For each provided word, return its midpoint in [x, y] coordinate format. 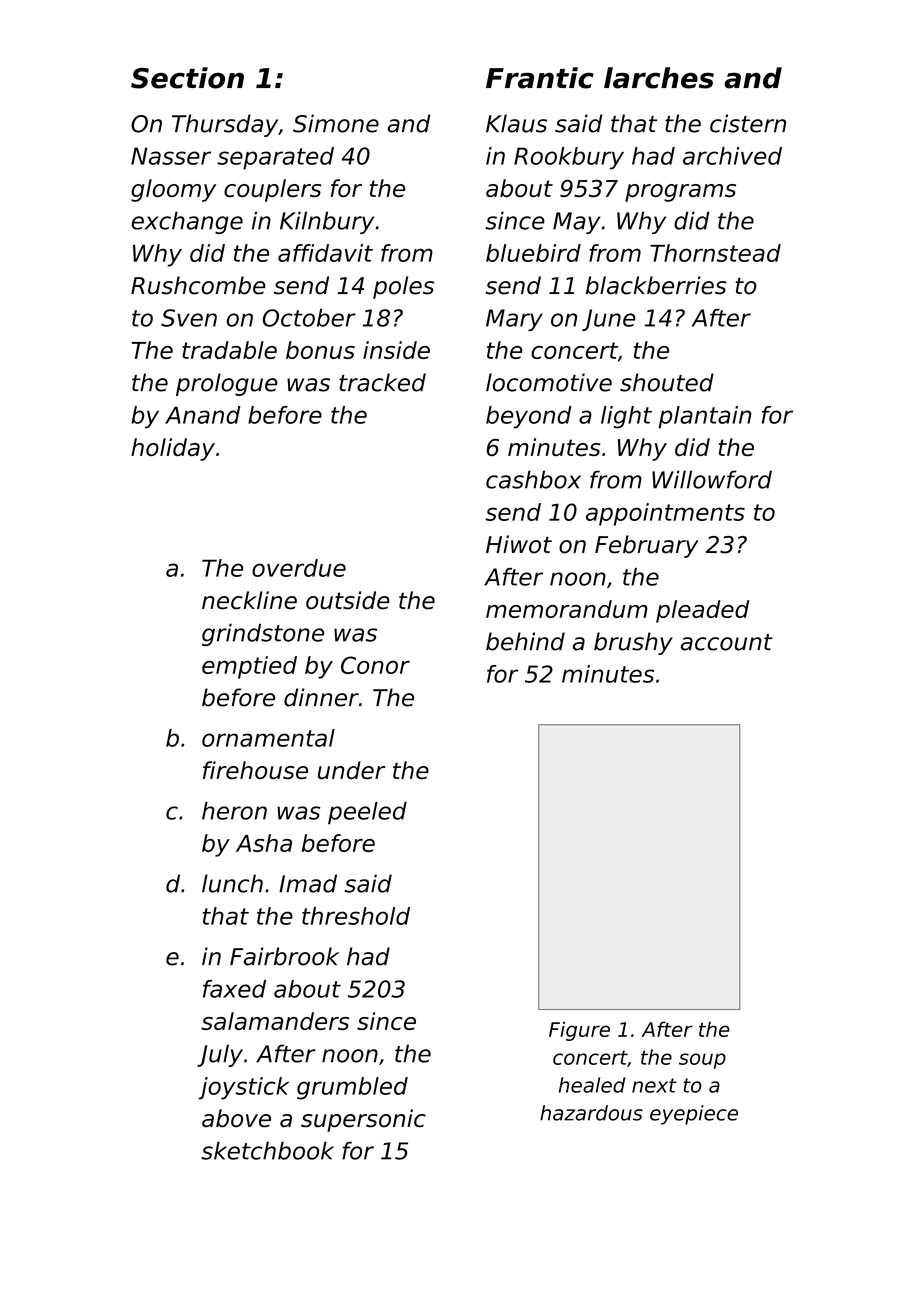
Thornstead [715, 253]
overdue [299, 568]
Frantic [540, 78]
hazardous [591, 1113]
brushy [633, 643]
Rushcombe [198, 285]
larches [659, 78]
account [727, 642]
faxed [234, 989]
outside [348, 600]
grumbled [352, 1088]
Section [187, 78]
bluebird [533, 253]
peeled [367, 813]
